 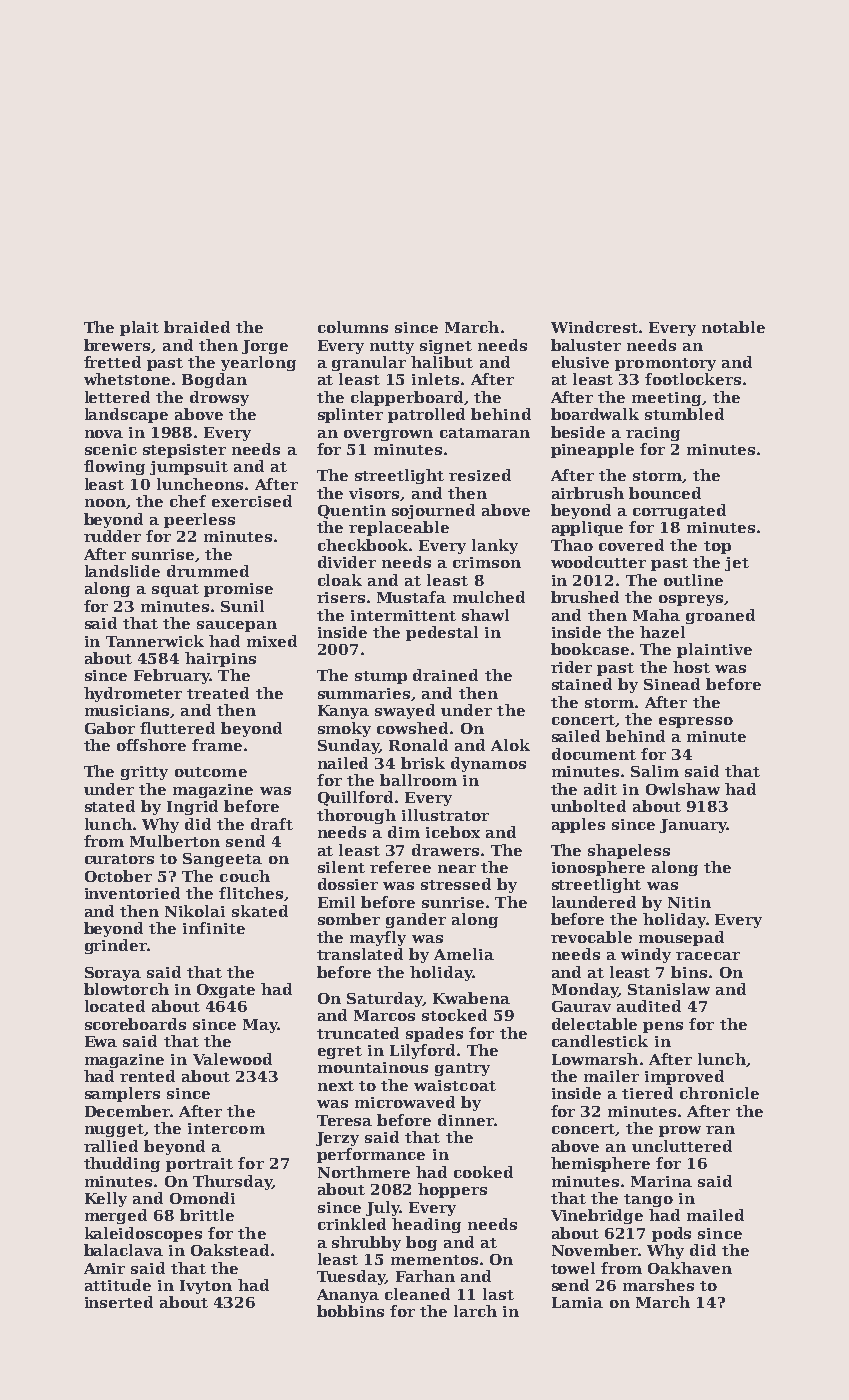 I want to click on chef, so click(x=188, y=501).
